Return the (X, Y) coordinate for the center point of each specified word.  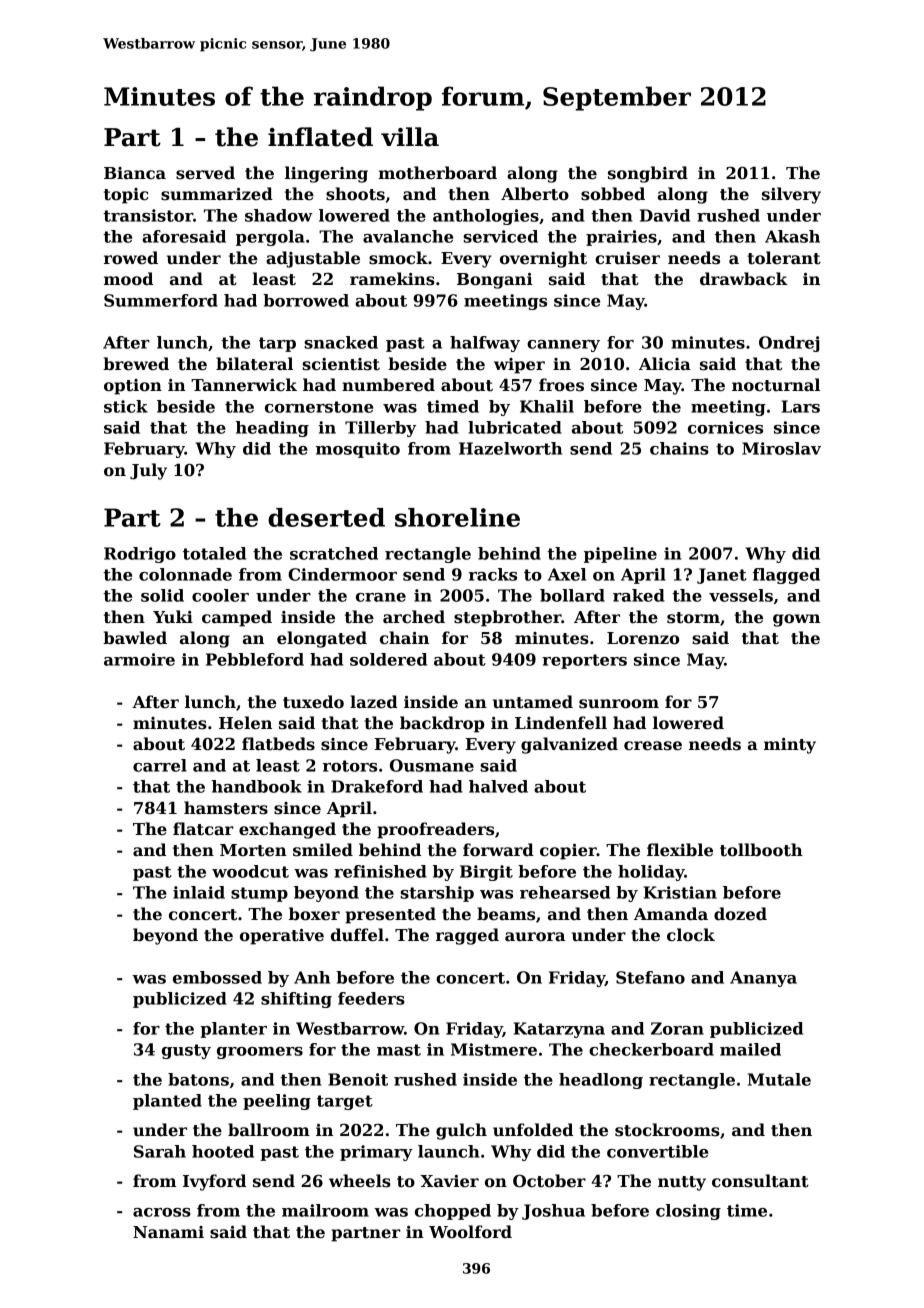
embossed (217, 977)
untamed (533, 702)
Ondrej (789, 344)
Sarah (160, 1151)
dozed (740, 914)
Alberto (535, 194)
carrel (160, 765)
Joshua (553, 1212)
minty (790, 746)
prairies (621, 238)
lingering (326, 174)
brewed (136, 364)
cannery (563, 346)
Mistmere (494, 1049)
